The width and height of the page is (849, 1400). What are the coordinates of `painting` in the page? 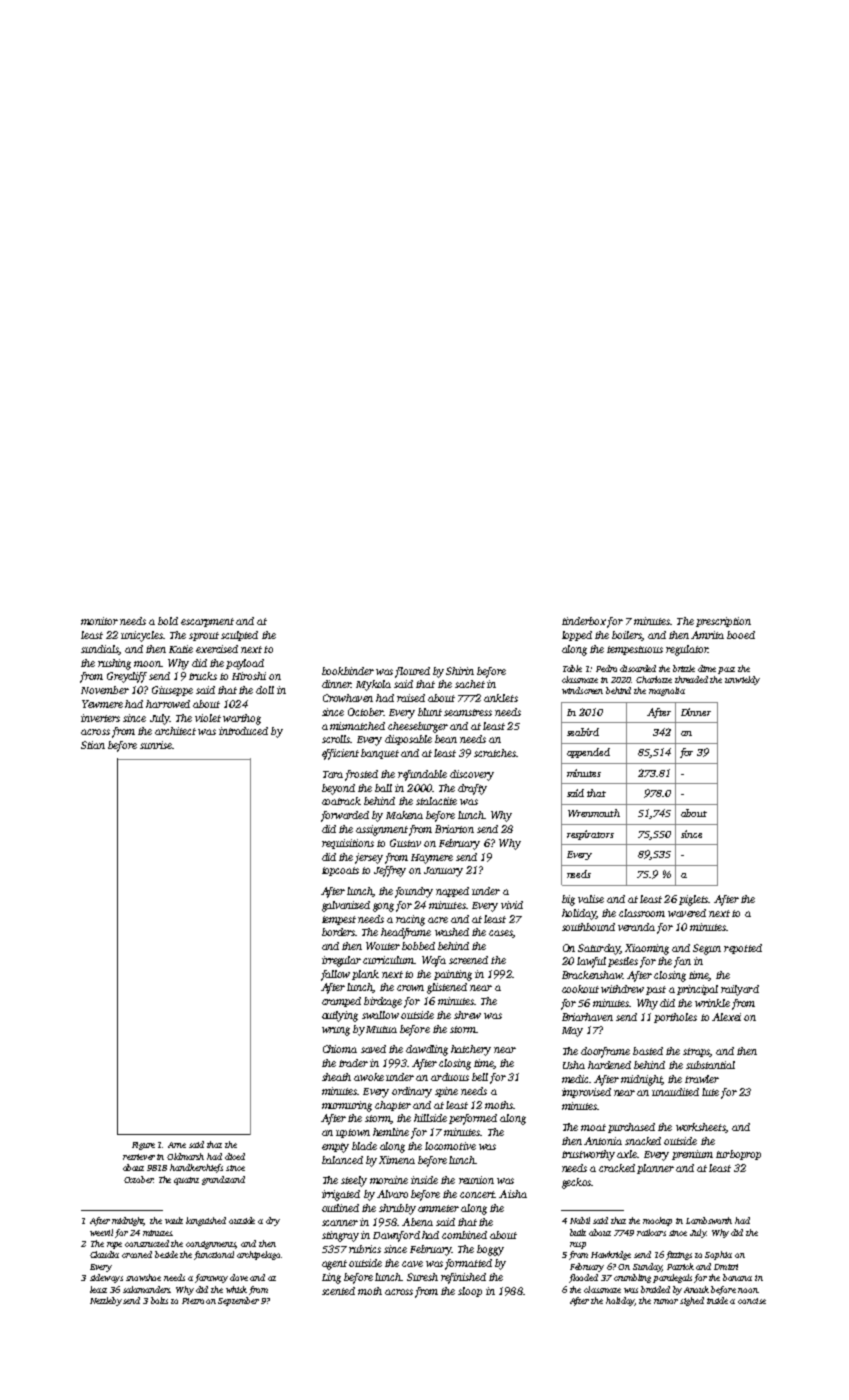 It's located at (453, 975).
